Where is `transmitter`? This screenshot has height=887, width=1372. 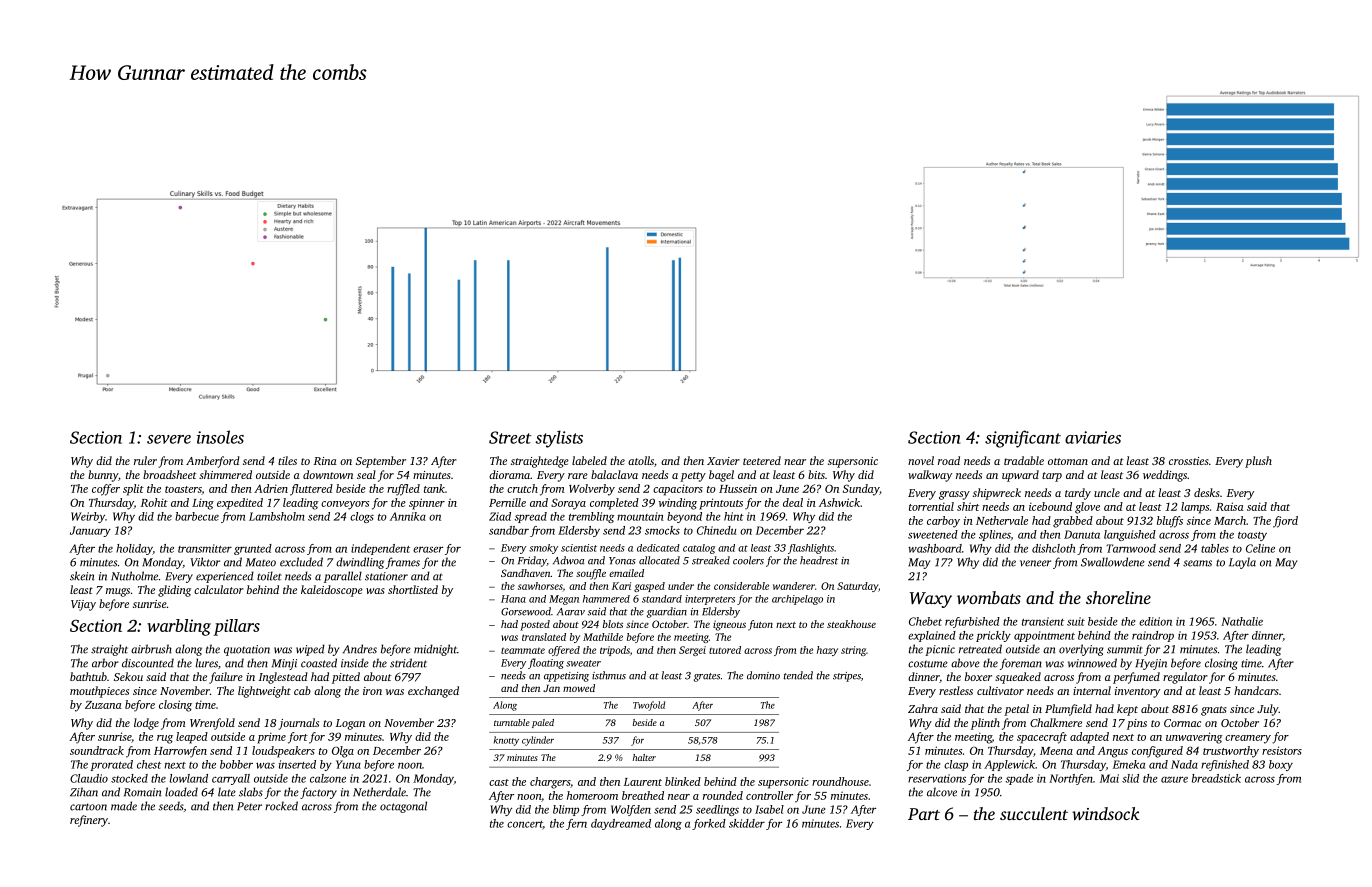 transmitter is located at coordinates (205, 548).
